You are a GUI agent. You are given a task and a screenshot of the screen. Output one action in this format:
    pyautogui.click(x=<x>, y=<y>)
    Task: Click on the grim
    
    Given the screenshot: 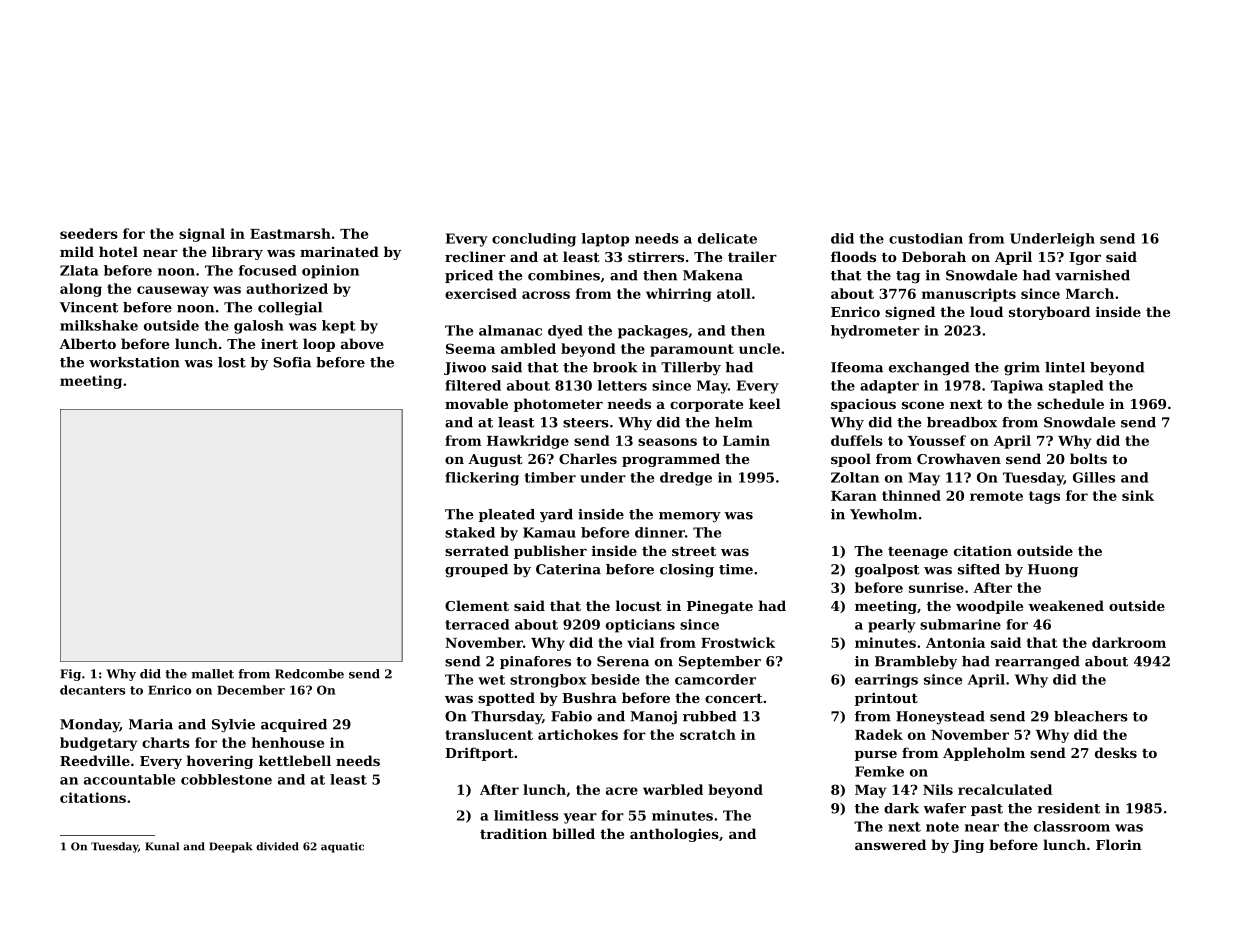 What is the action you would take?
    pyautogui.click(x=1022, y=369)
